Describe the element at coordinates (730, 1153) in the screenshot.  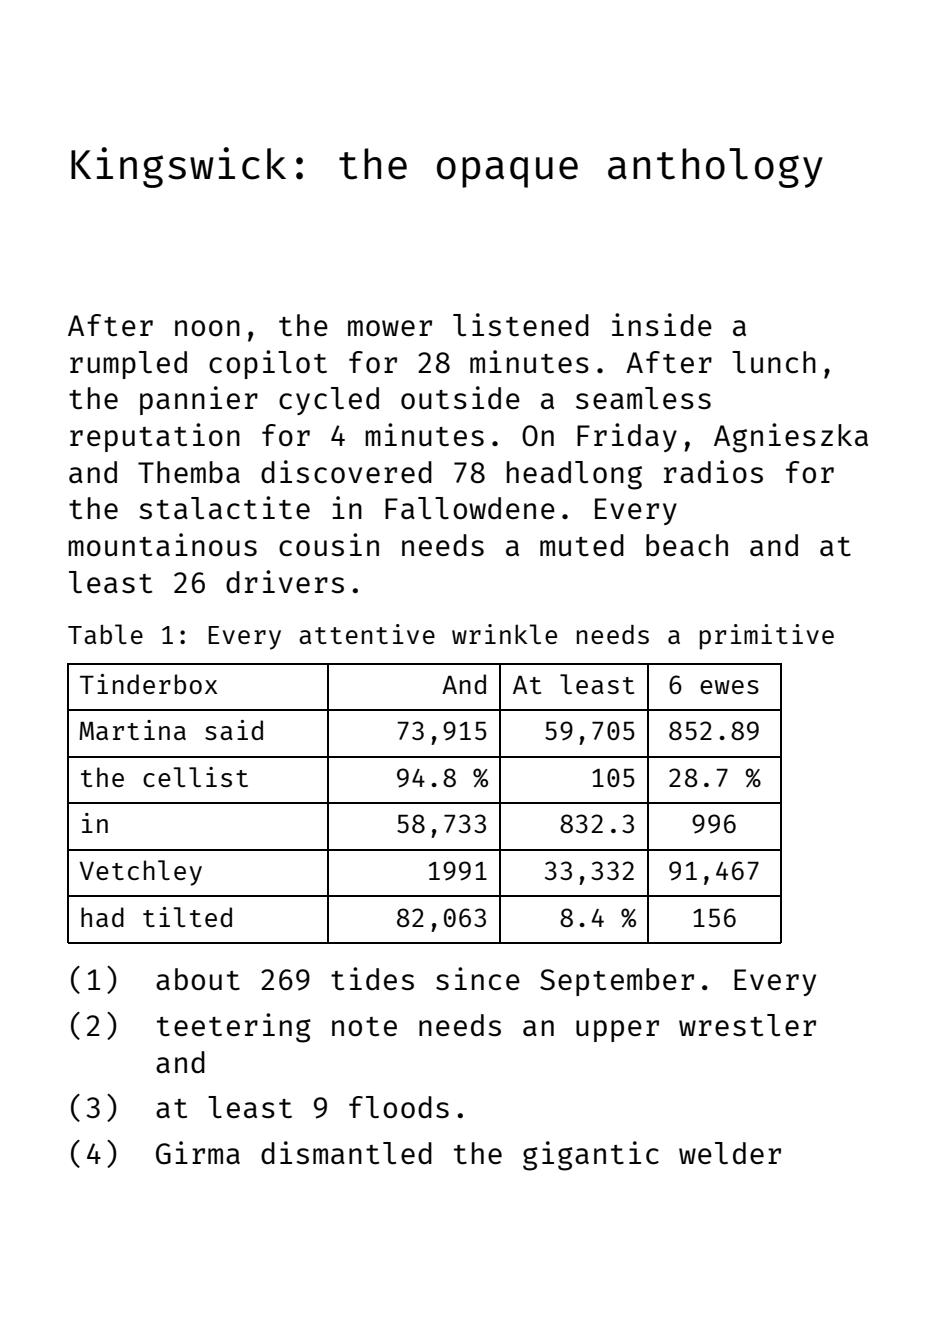
I see `welder` at that location.
